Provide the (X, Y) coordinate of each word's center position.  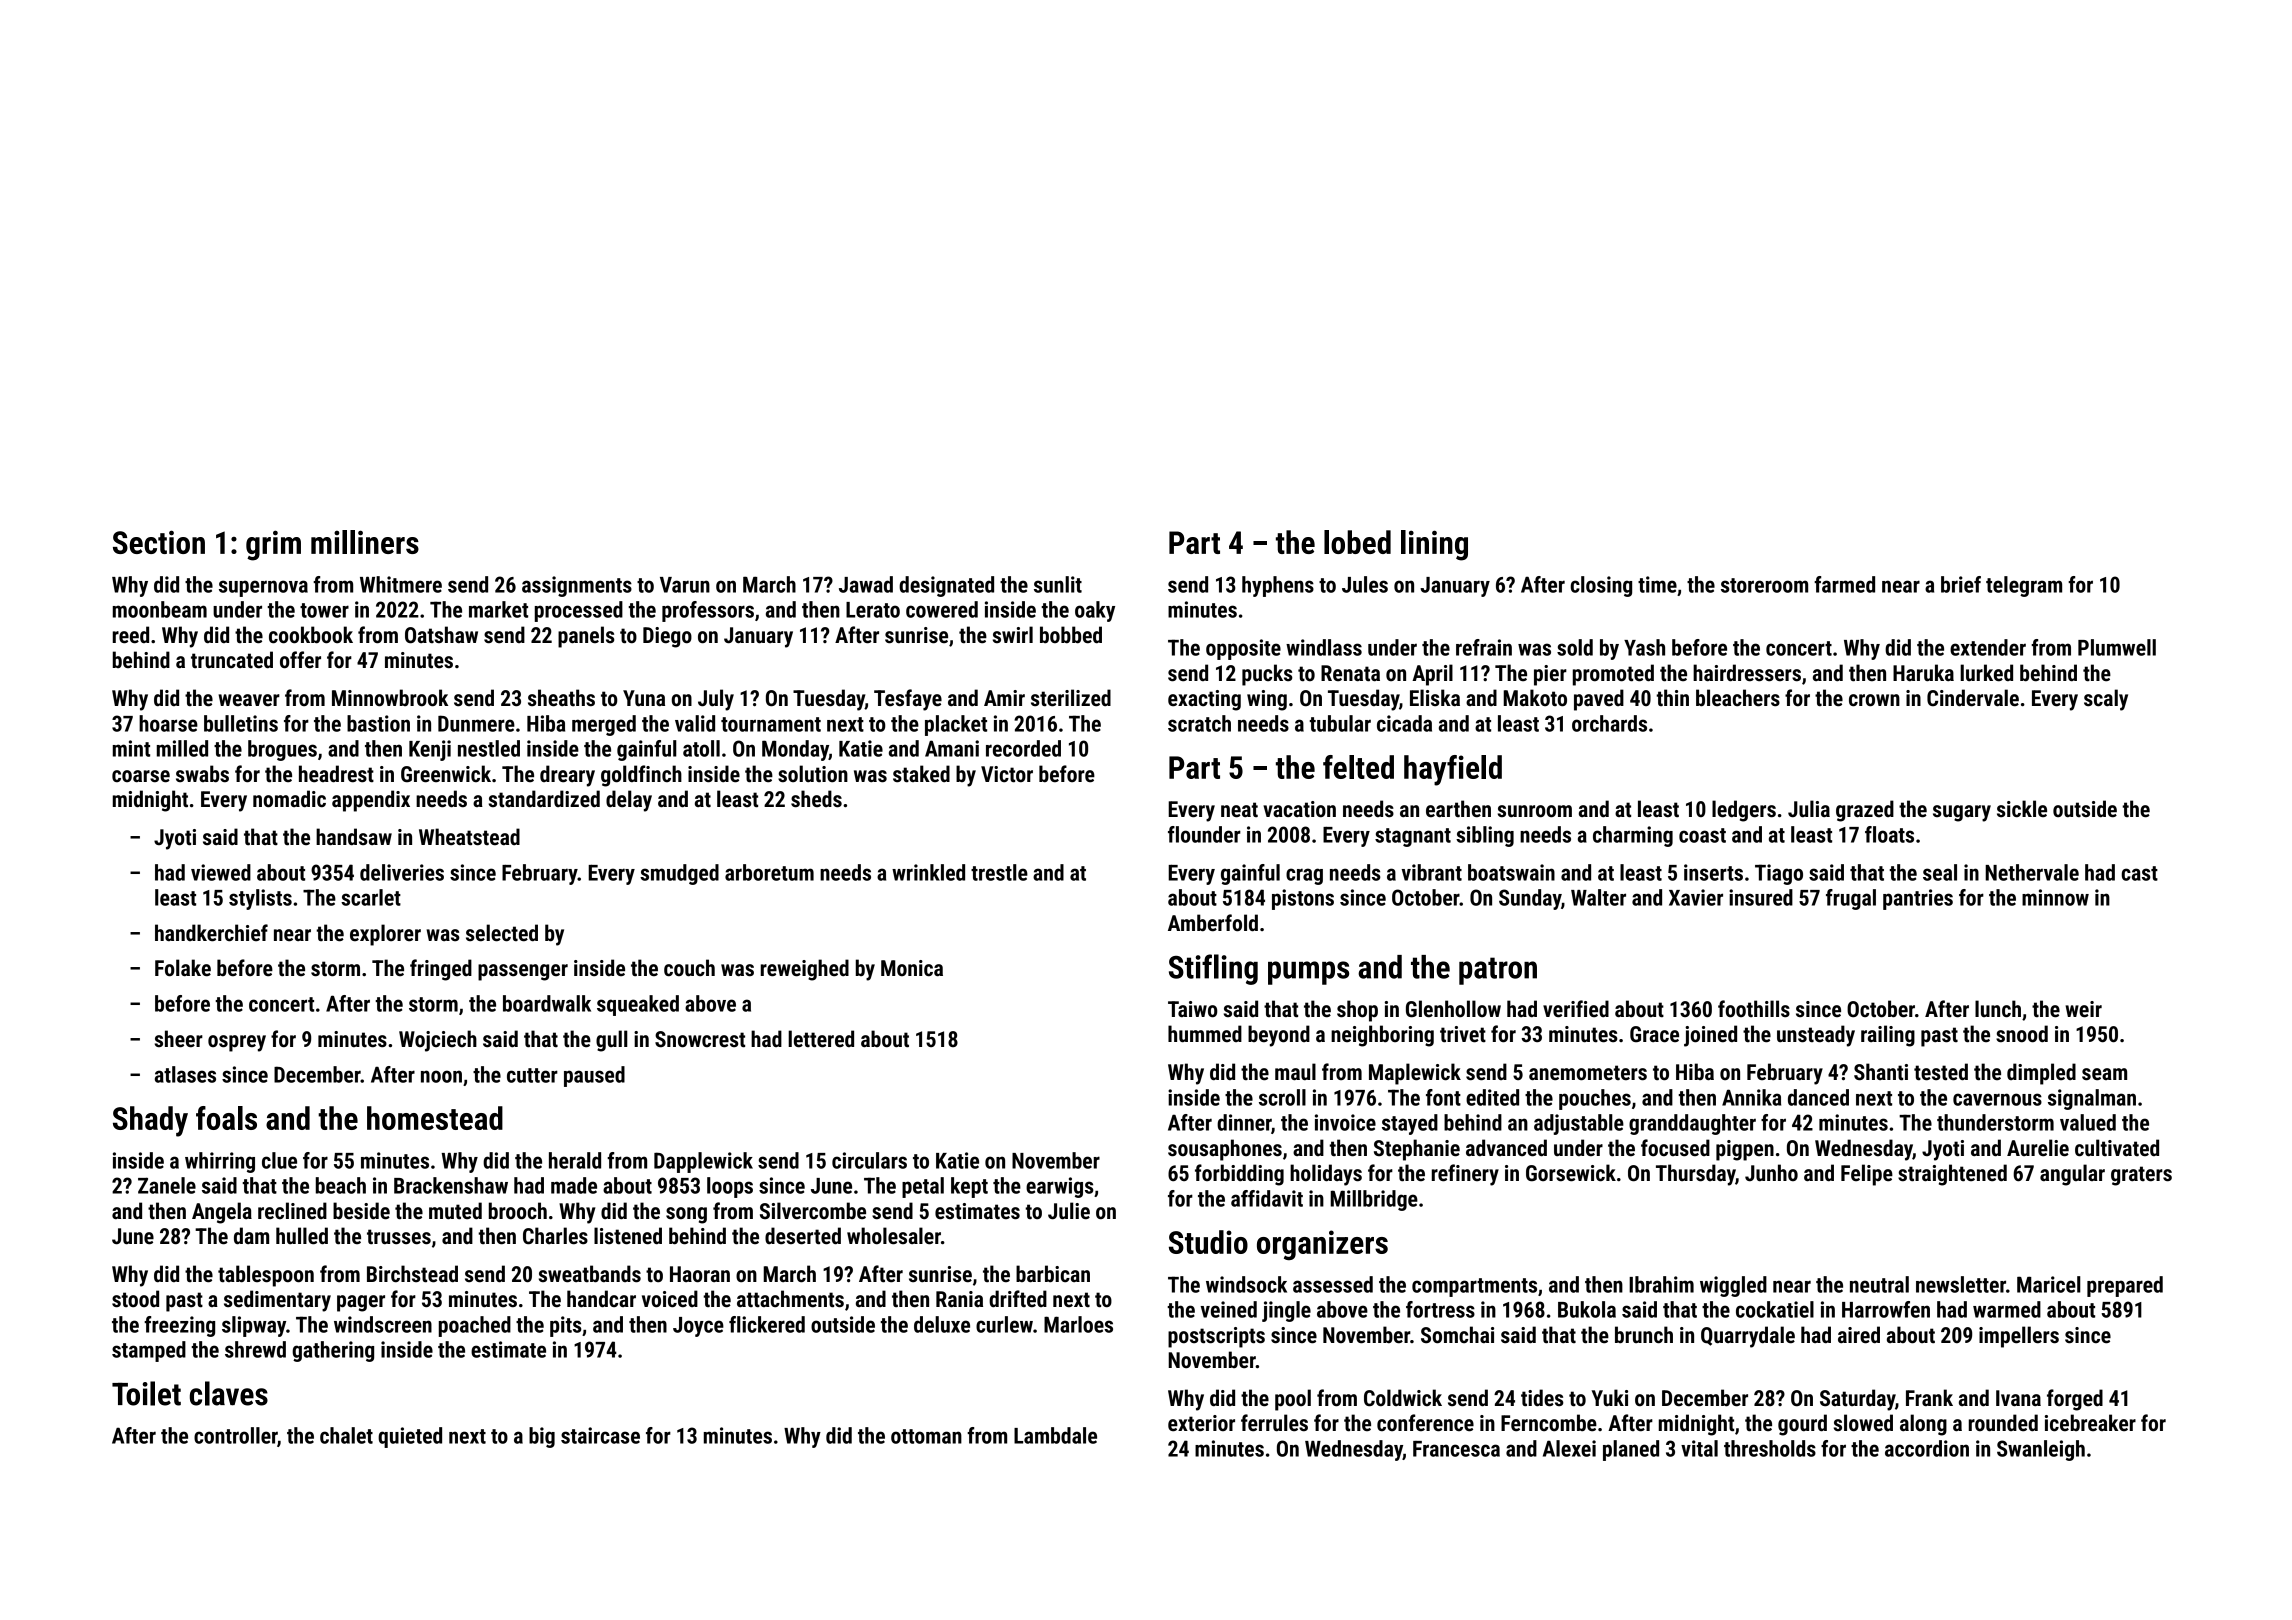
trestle (999, 872)
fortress (1440, 1309)
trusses (399, 1237)
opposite (1243, 649)
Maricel (2049, 1284)
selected (502, 933)
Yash (1644, 647)
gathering (333, 1351)
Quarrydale (1748, 1337)
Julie (1069, 1211)
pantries (1918, 899)
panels (586, 637)
